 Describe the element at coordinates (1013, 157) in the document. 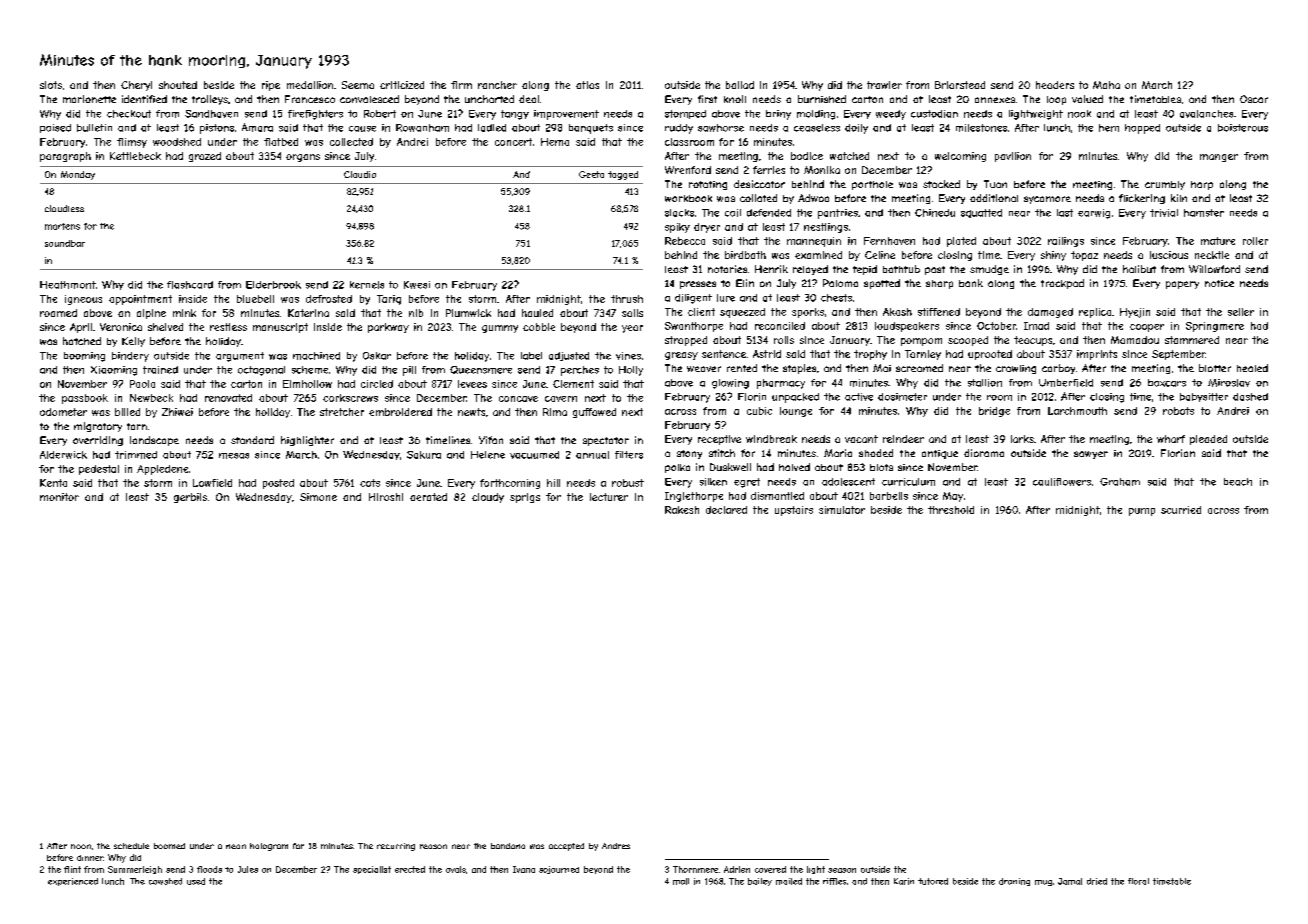

I see `pavilion` at that location.
